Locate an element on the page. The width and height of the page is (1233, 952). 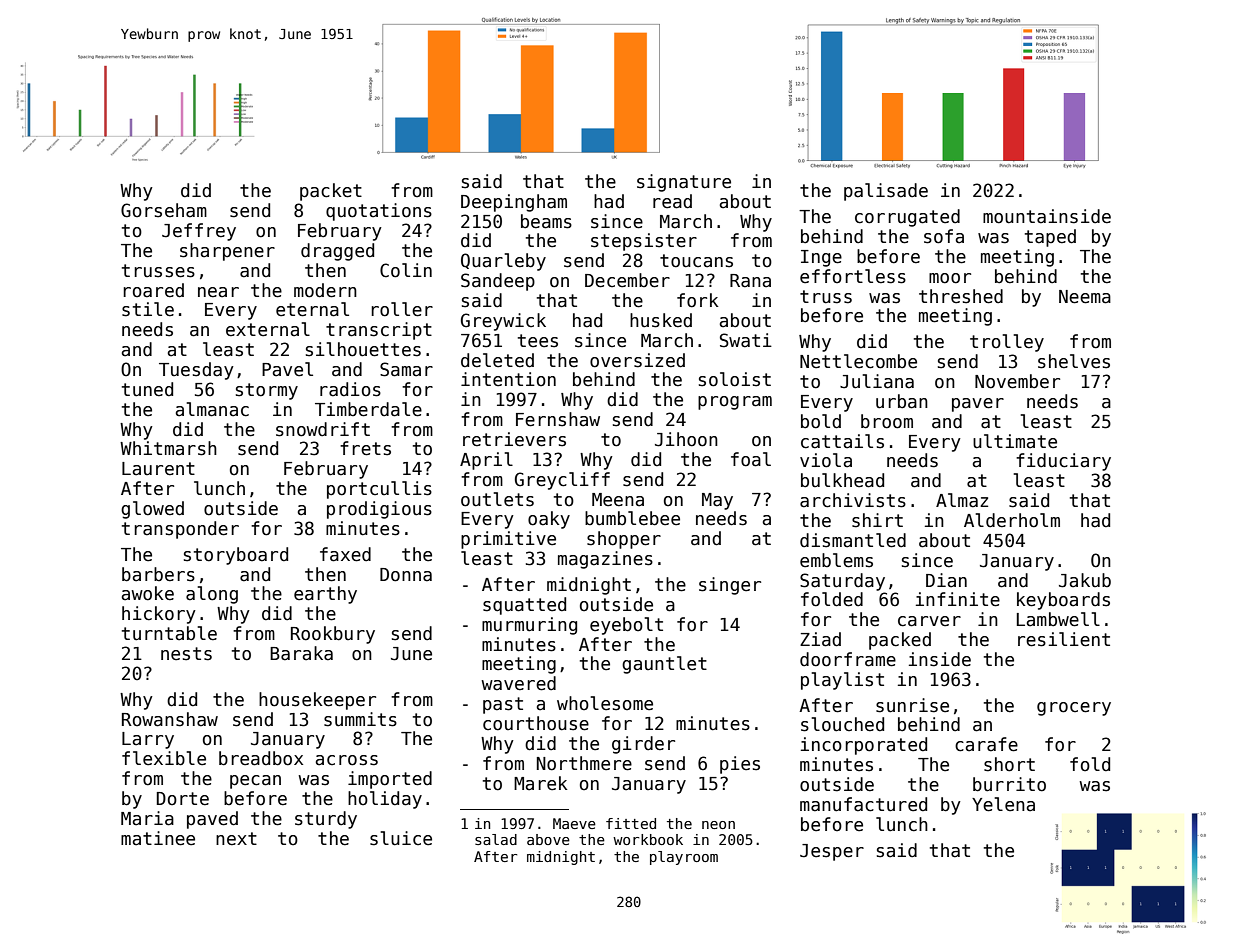
playroom is located at coordinates (684, 858).
